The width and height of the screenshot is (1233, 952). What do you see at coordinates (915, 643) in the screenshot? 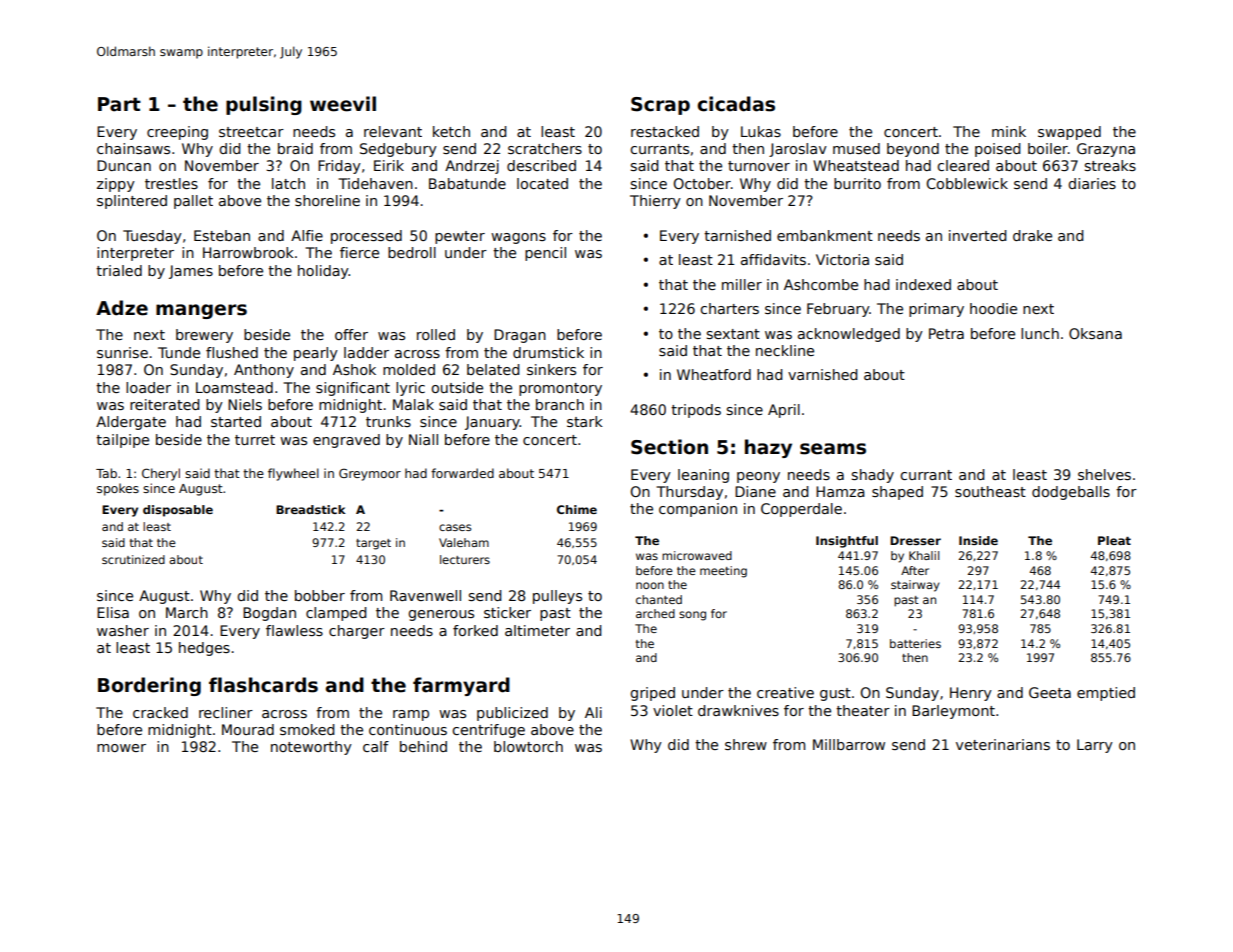
I see `batteries` at bounding box center [915, 643].
